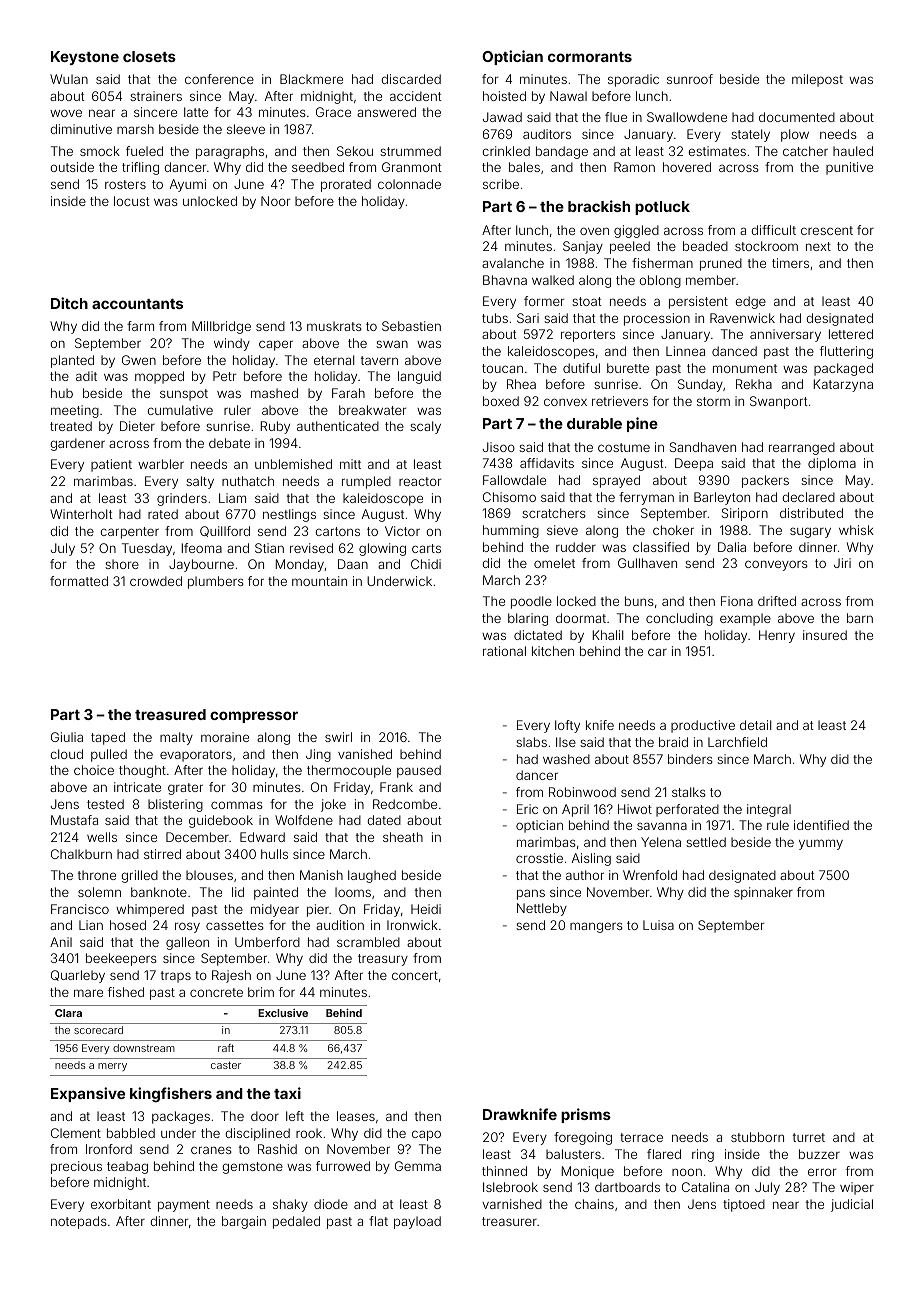 The width and height of the screenshot is (924, 1308). I want to click on Dalia, so click(732, 547).
